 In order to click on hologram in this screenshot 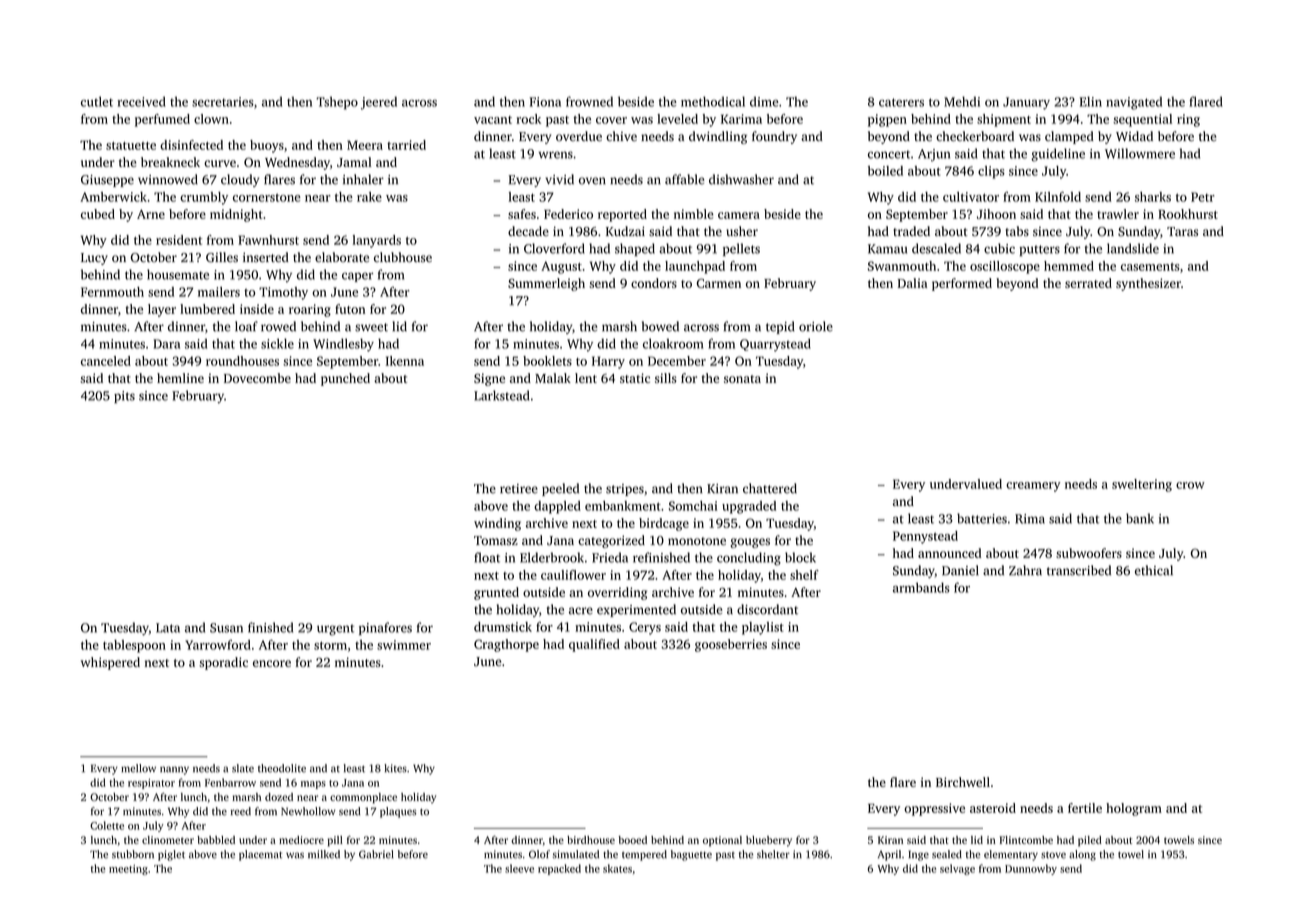, I will do `click(1134, 809)`.
